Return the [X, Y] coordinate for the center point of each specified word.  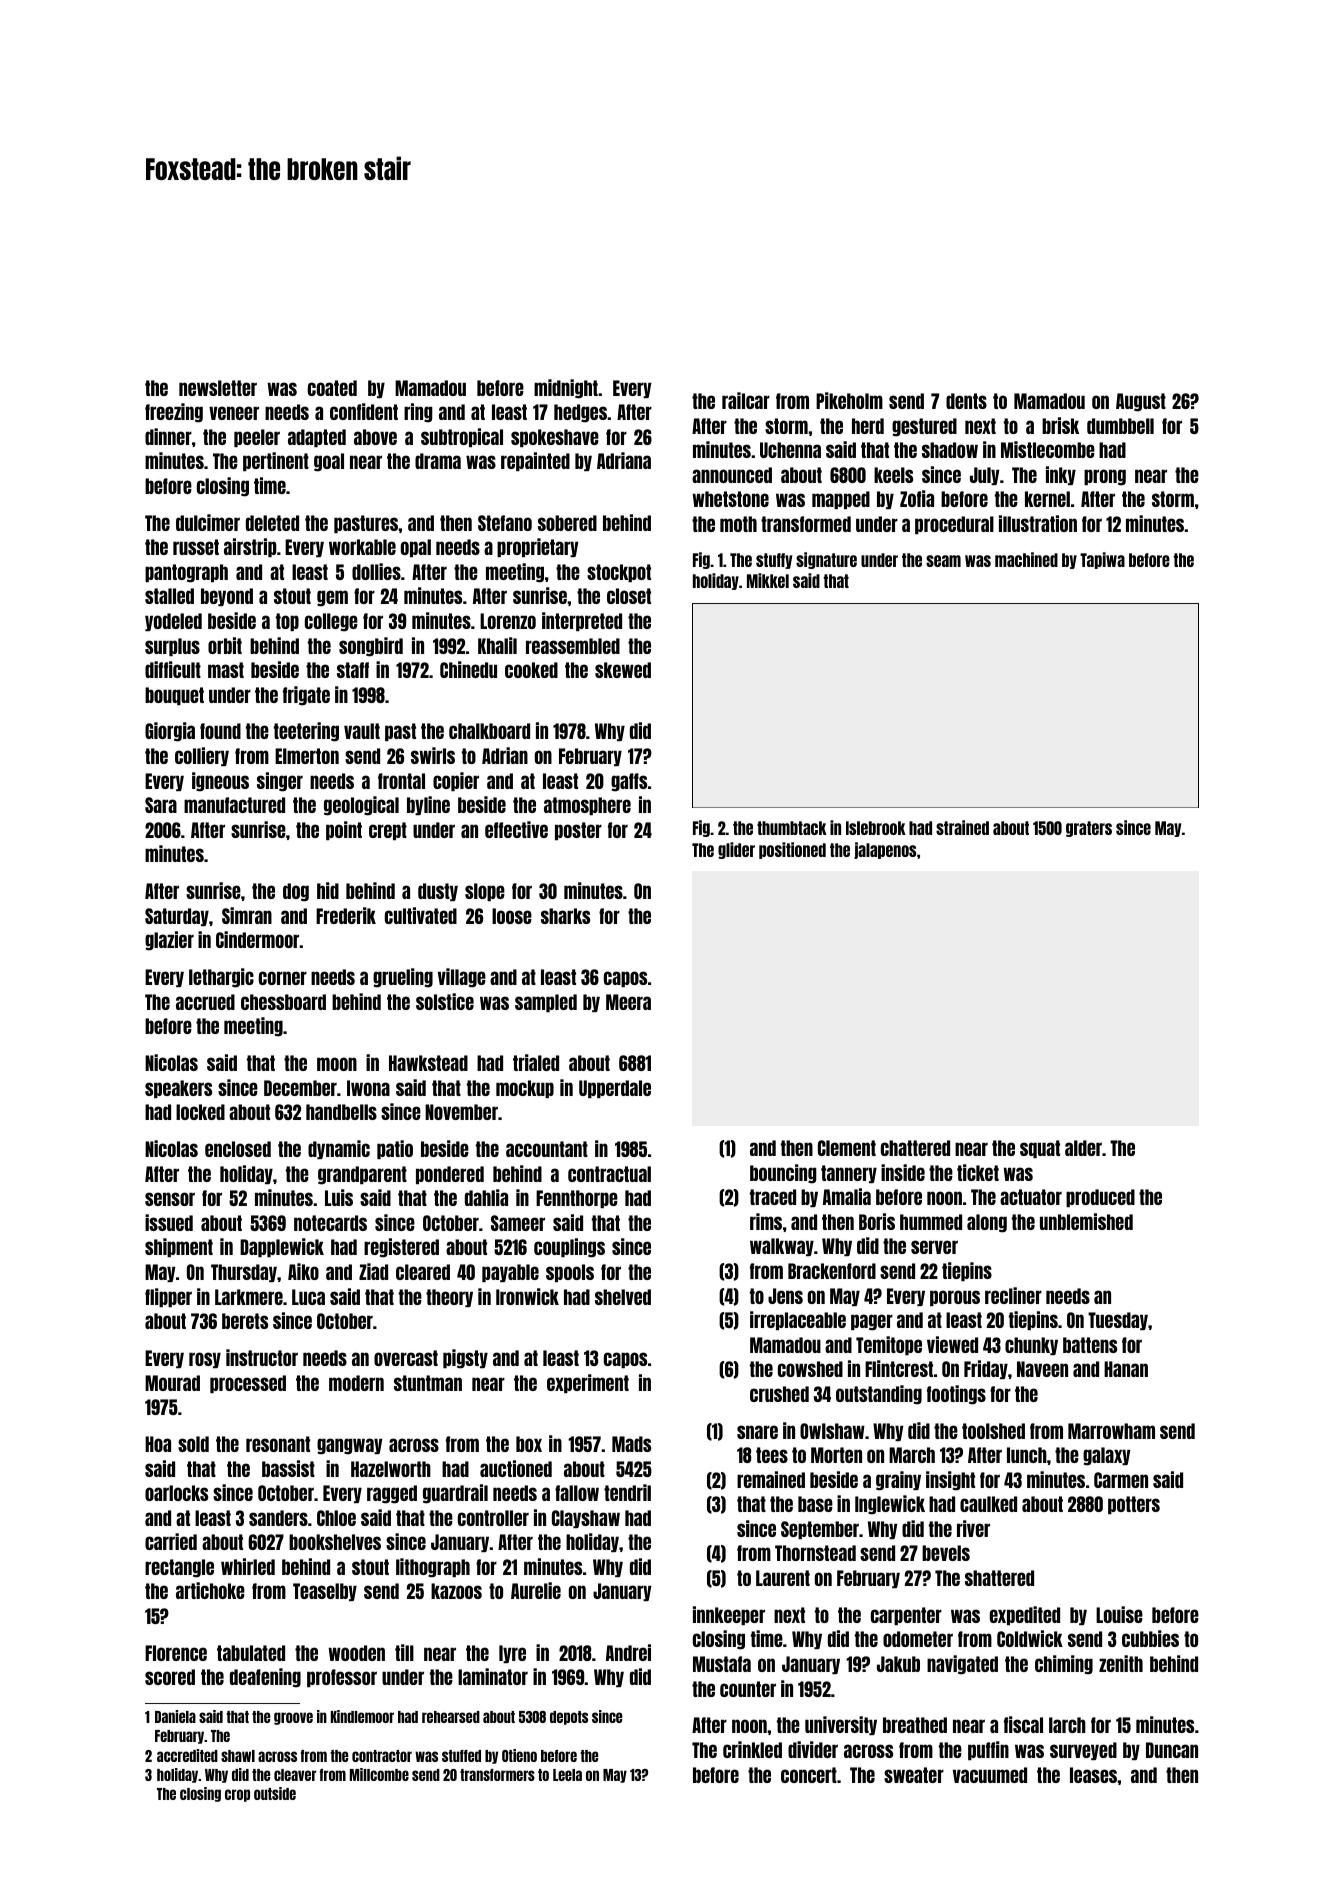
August [1141, 402]
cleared [423, 1272]
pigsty [465, 1359]
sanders [278, 1518]
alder [1083, 1148]
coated [332, 388]
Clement [847, 1148]
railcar [746, 400]
